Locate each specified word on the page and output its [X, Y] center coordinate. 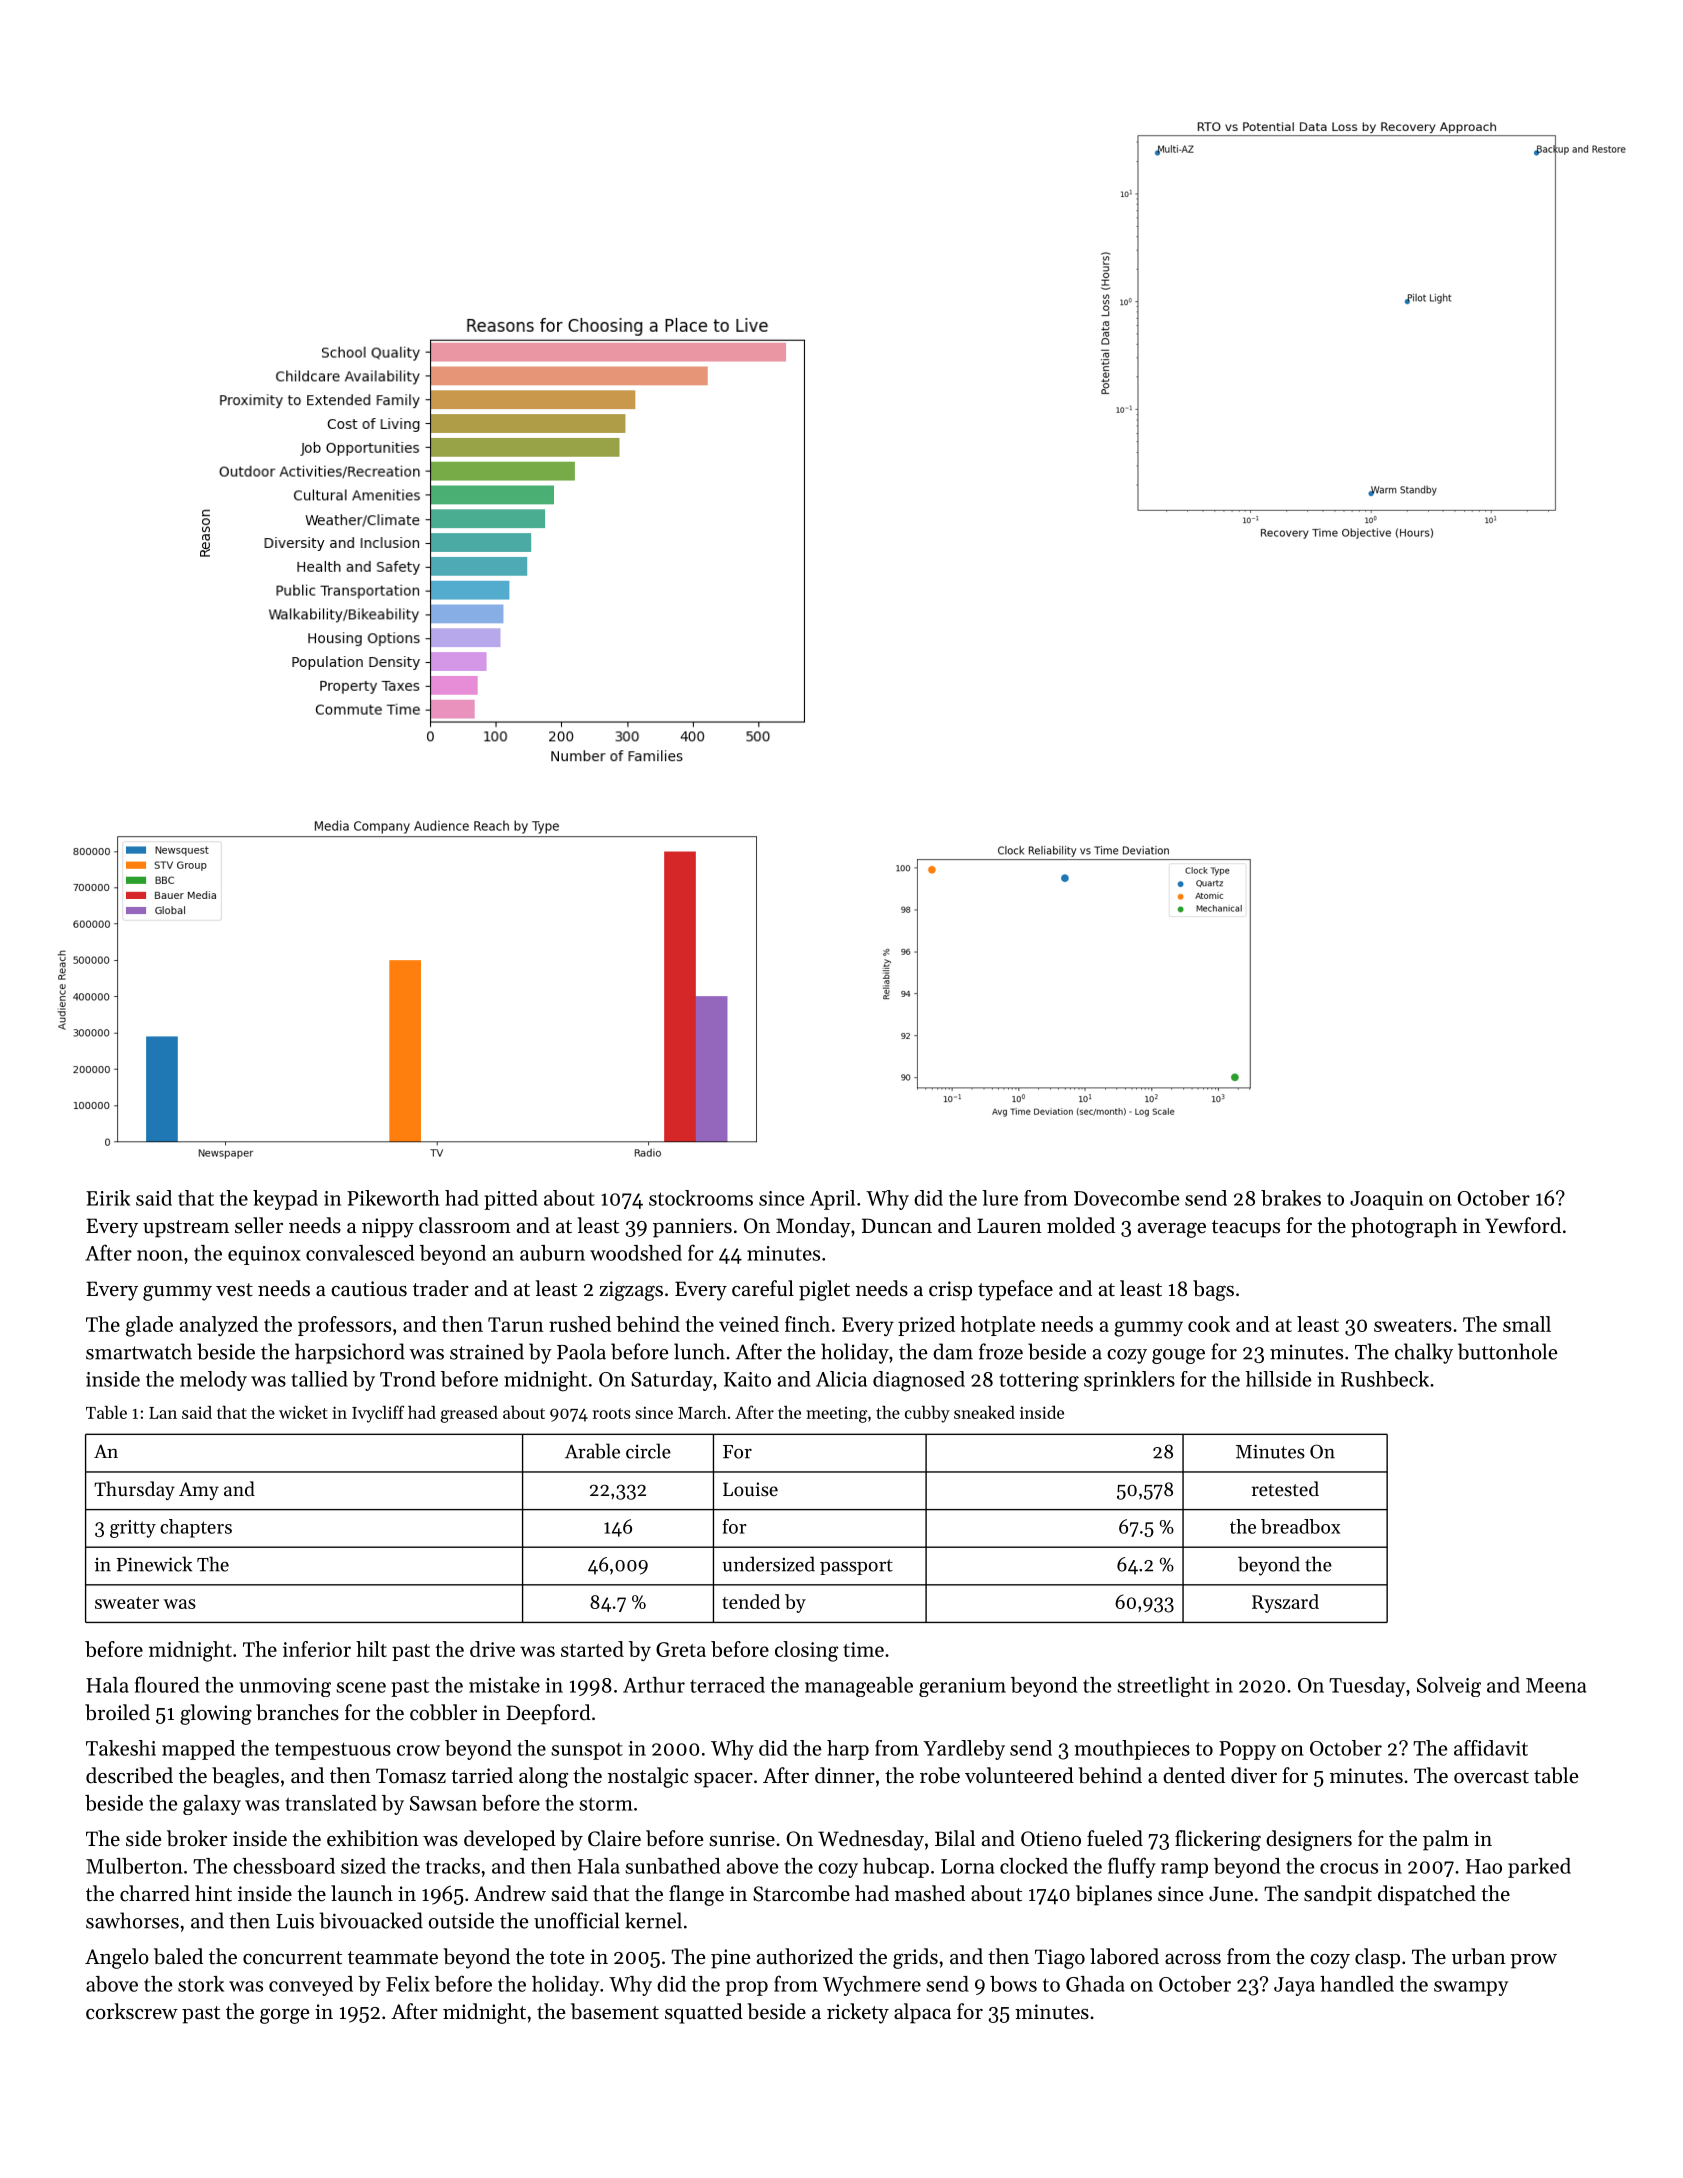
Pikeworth [393, 1198]
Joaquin [1386, 1200]
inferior [317, 1649]
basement [615, 2011]
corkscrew [132, 2011]
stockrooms [701, 1198]
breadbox [1300, 1526]
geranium [962, 1687]
